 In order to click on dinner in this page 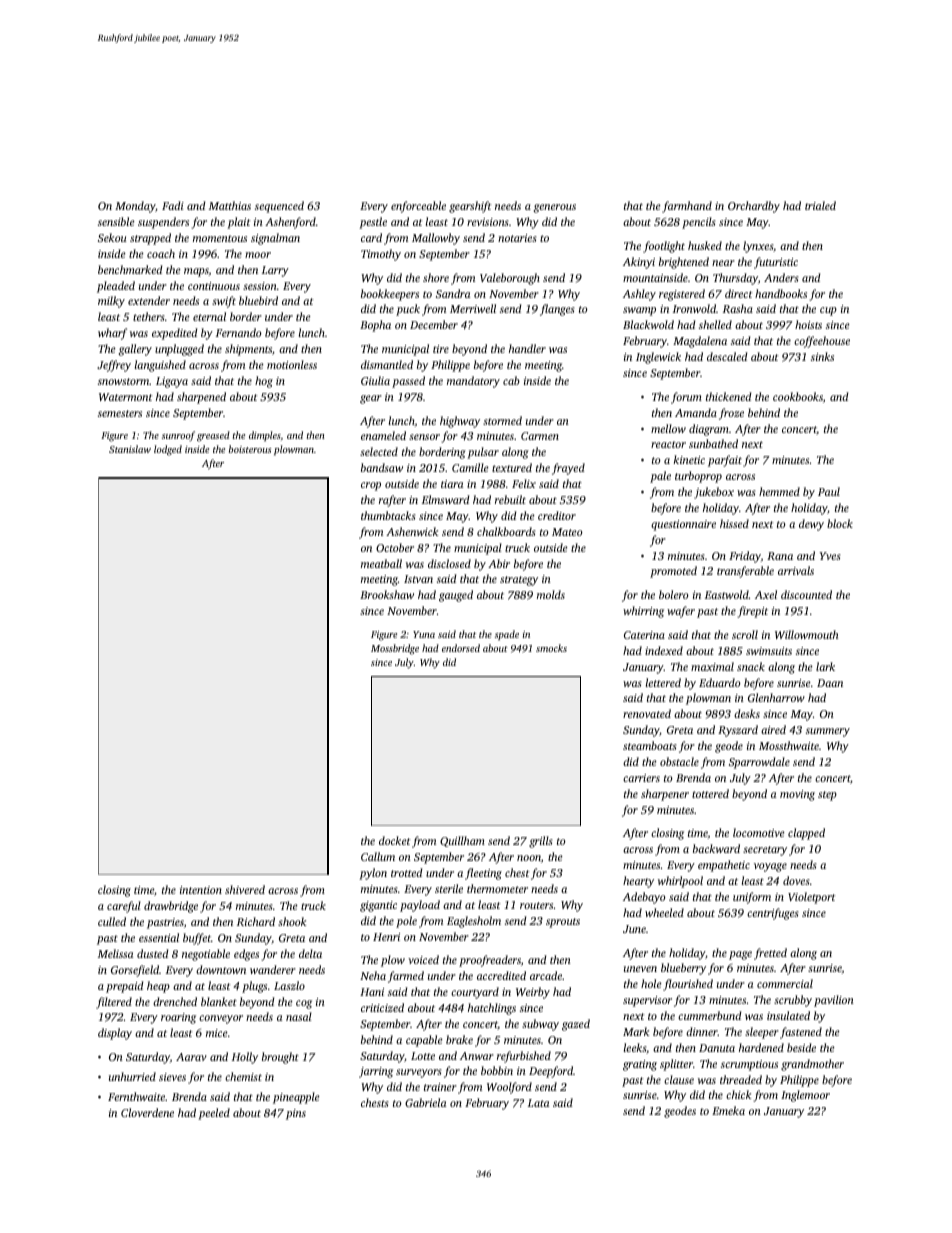, I will do `click(702, 1031)`.
